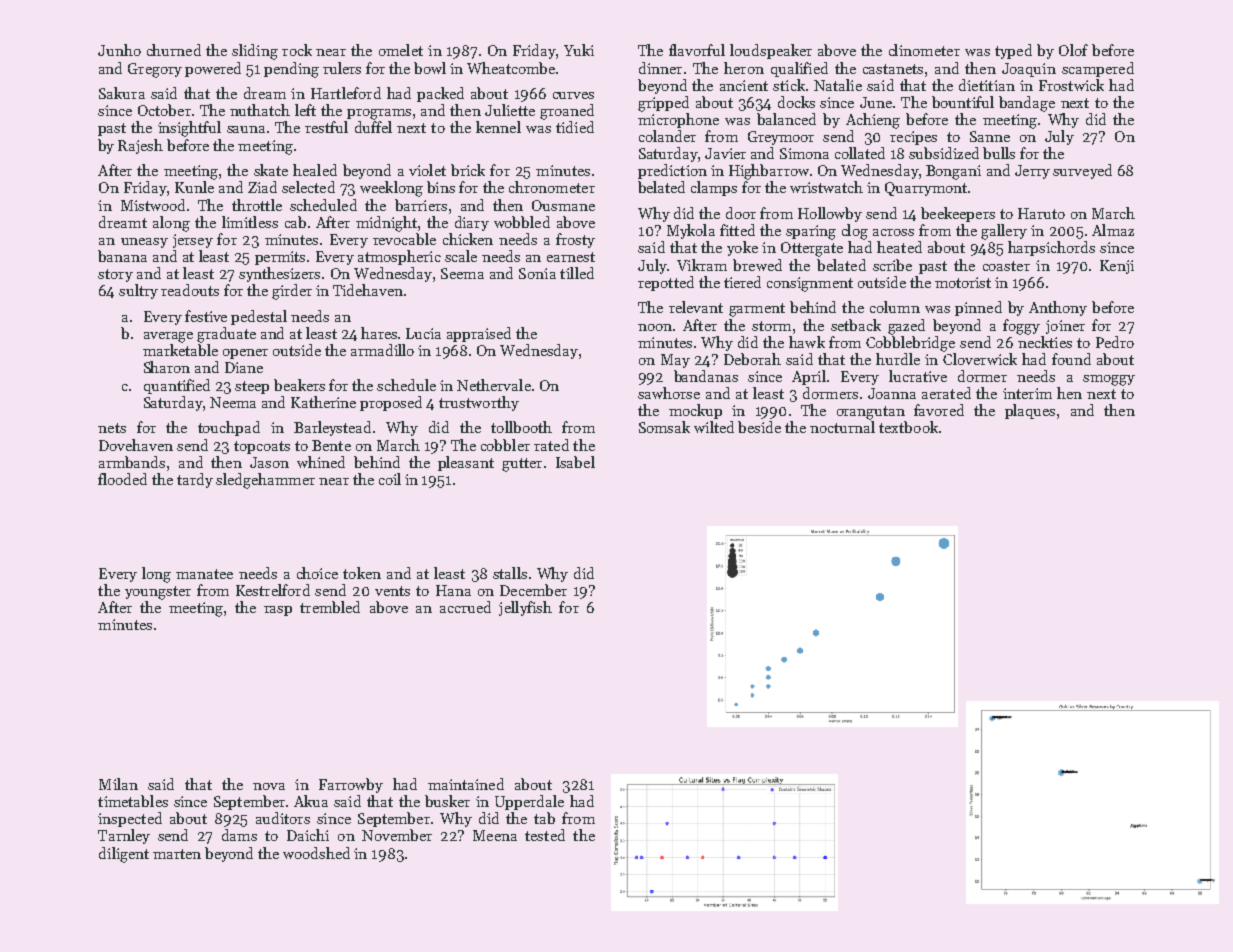 Image resolution: width=1233 pixels, height=952 pixels. I want to click on surveyed, so click(1082, 171).
